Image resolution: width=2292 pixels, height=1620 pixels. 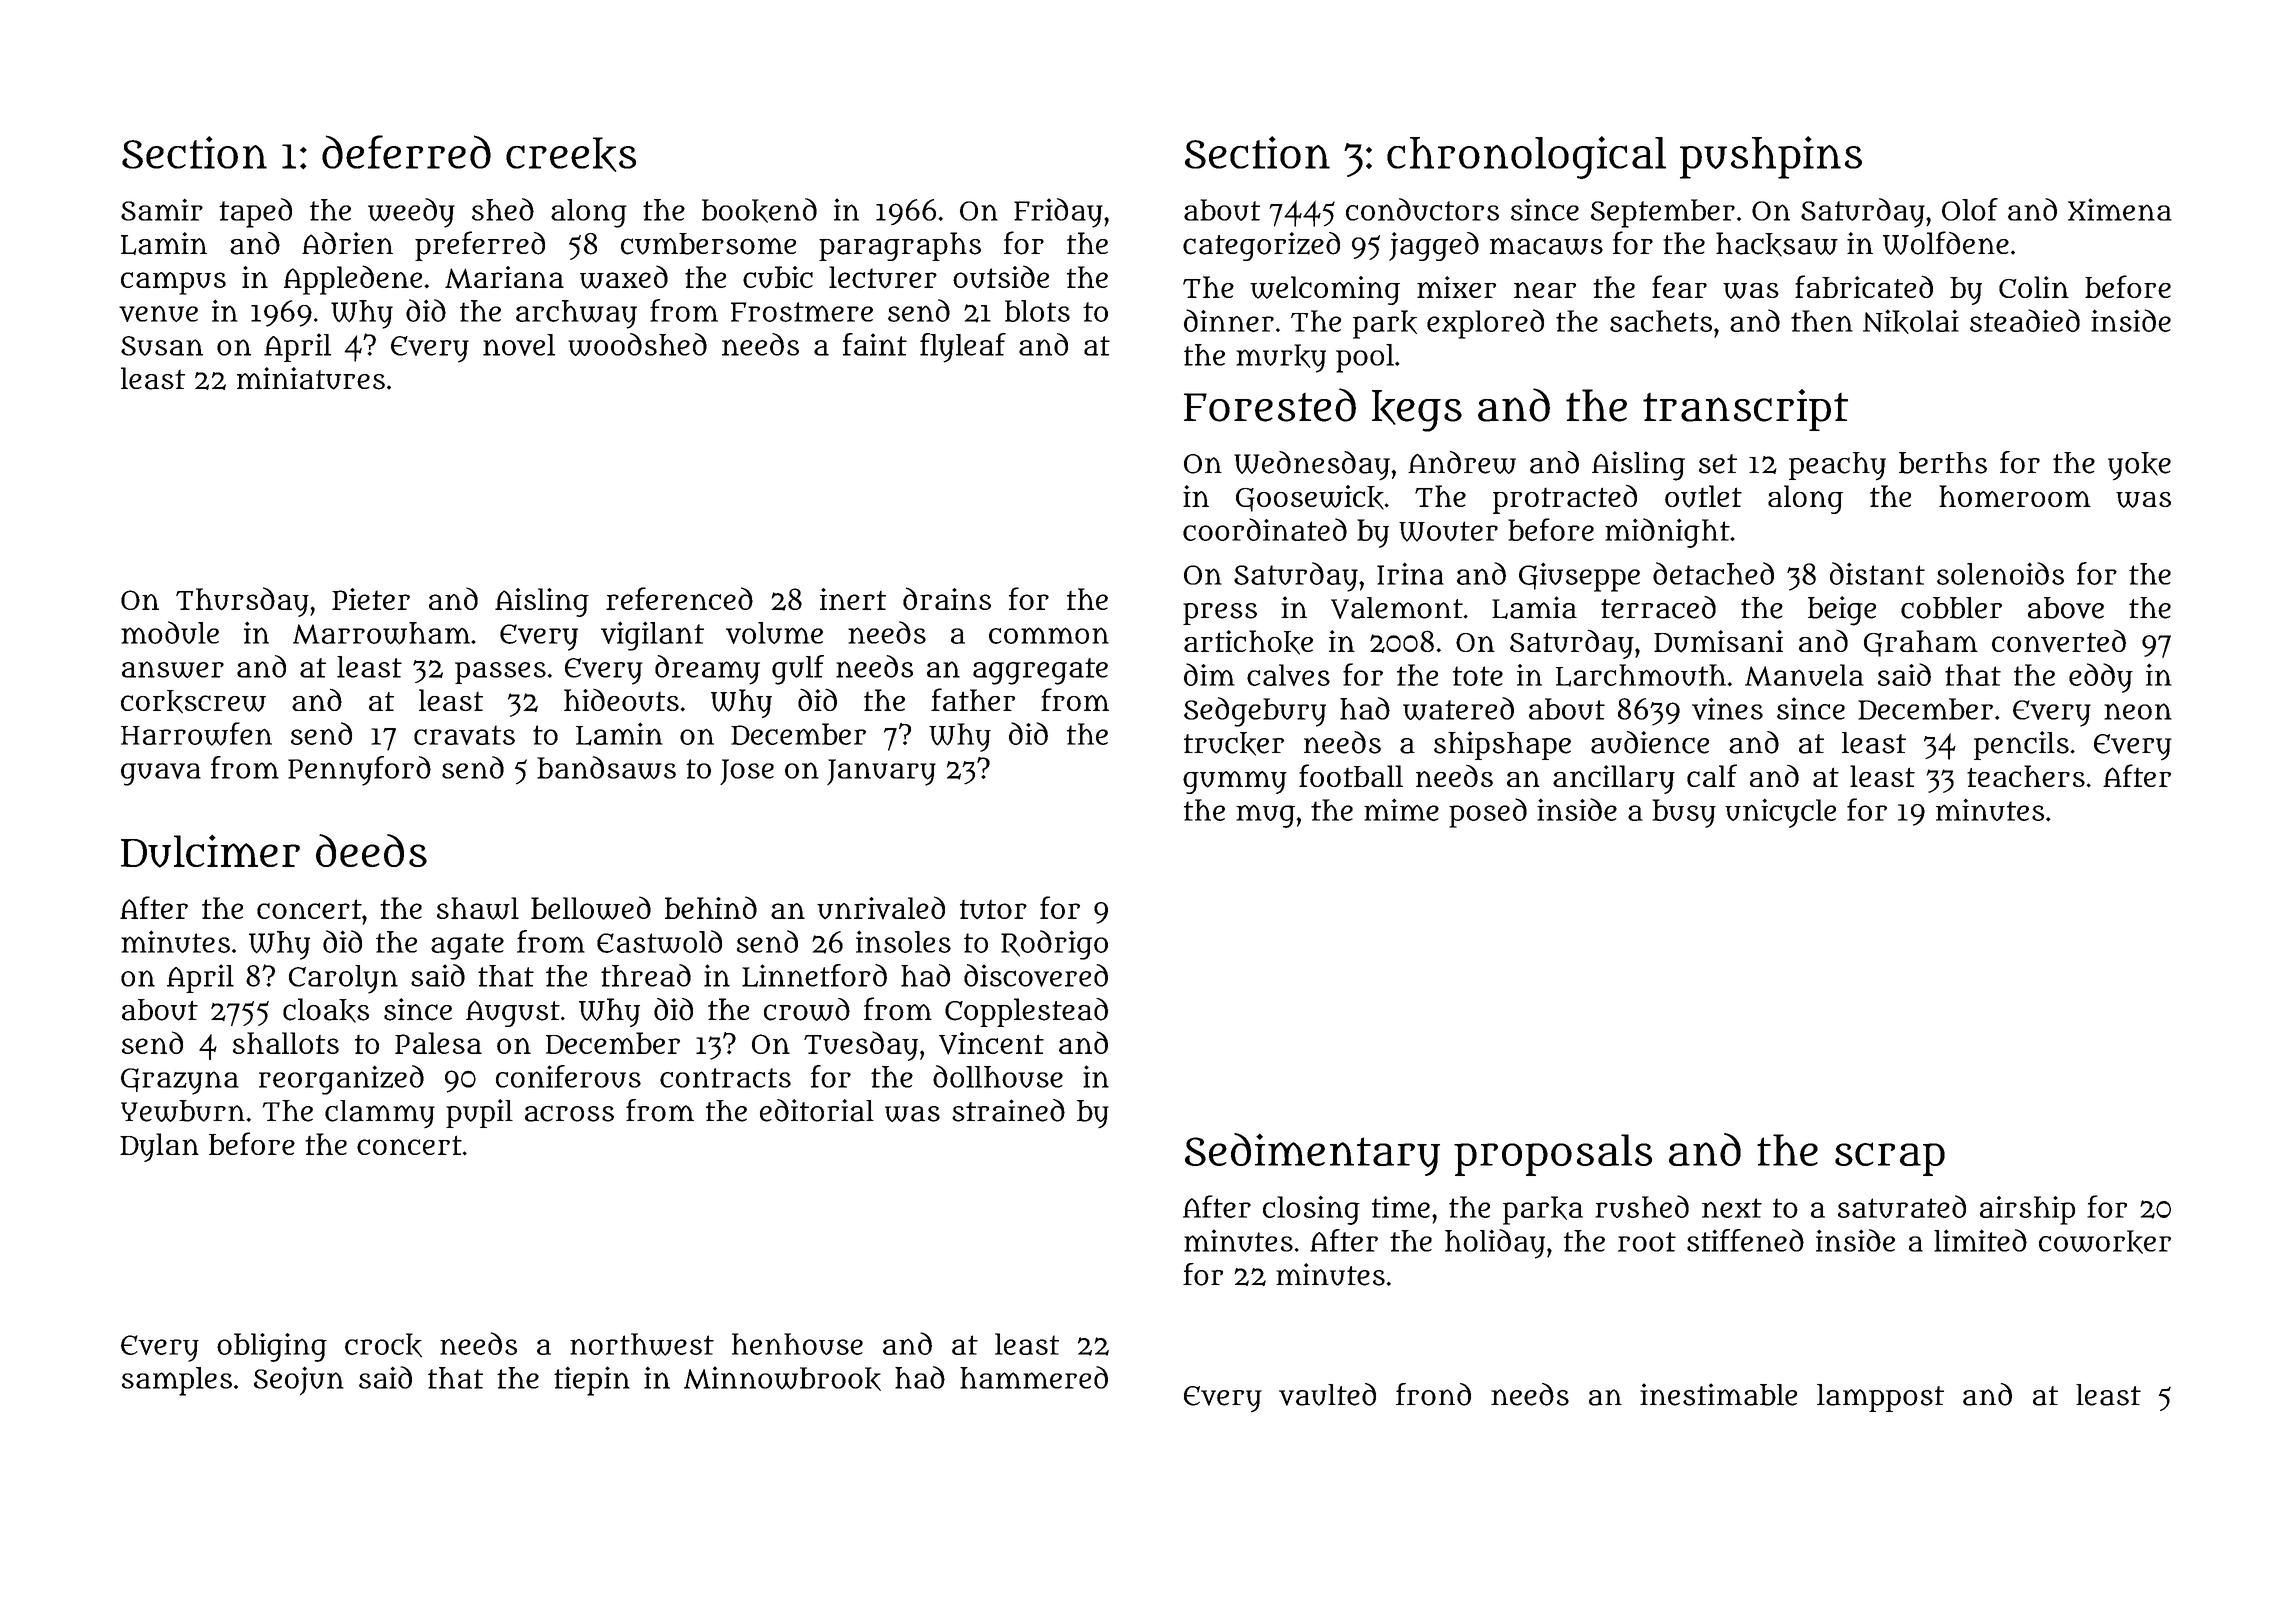 I want to click on vaulted, so click(x=1327, y=1394).
